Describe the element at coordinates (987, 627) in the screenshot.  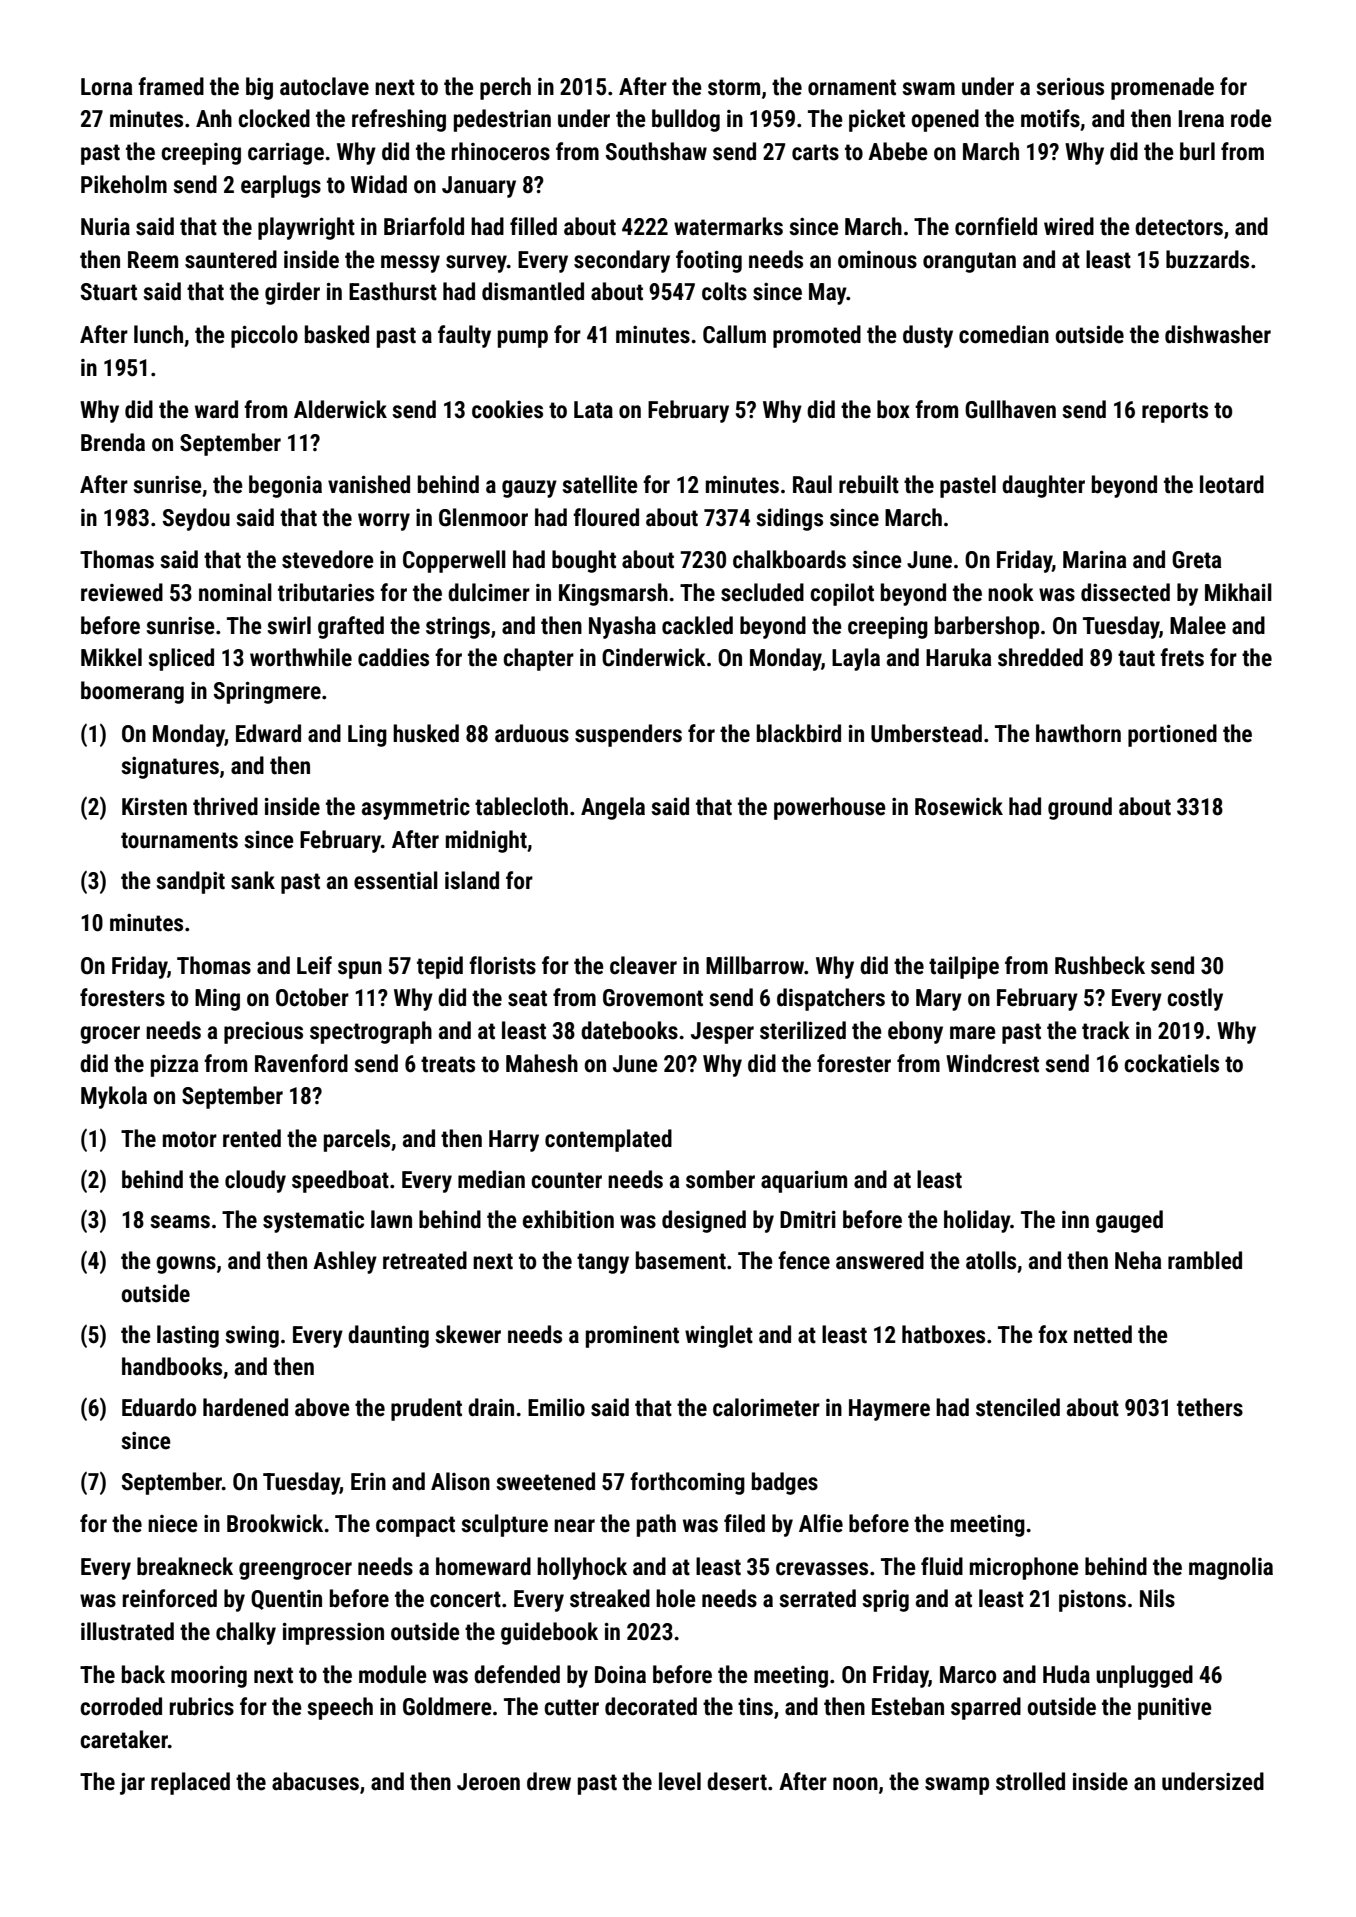
I see `barbershop` at that location.
